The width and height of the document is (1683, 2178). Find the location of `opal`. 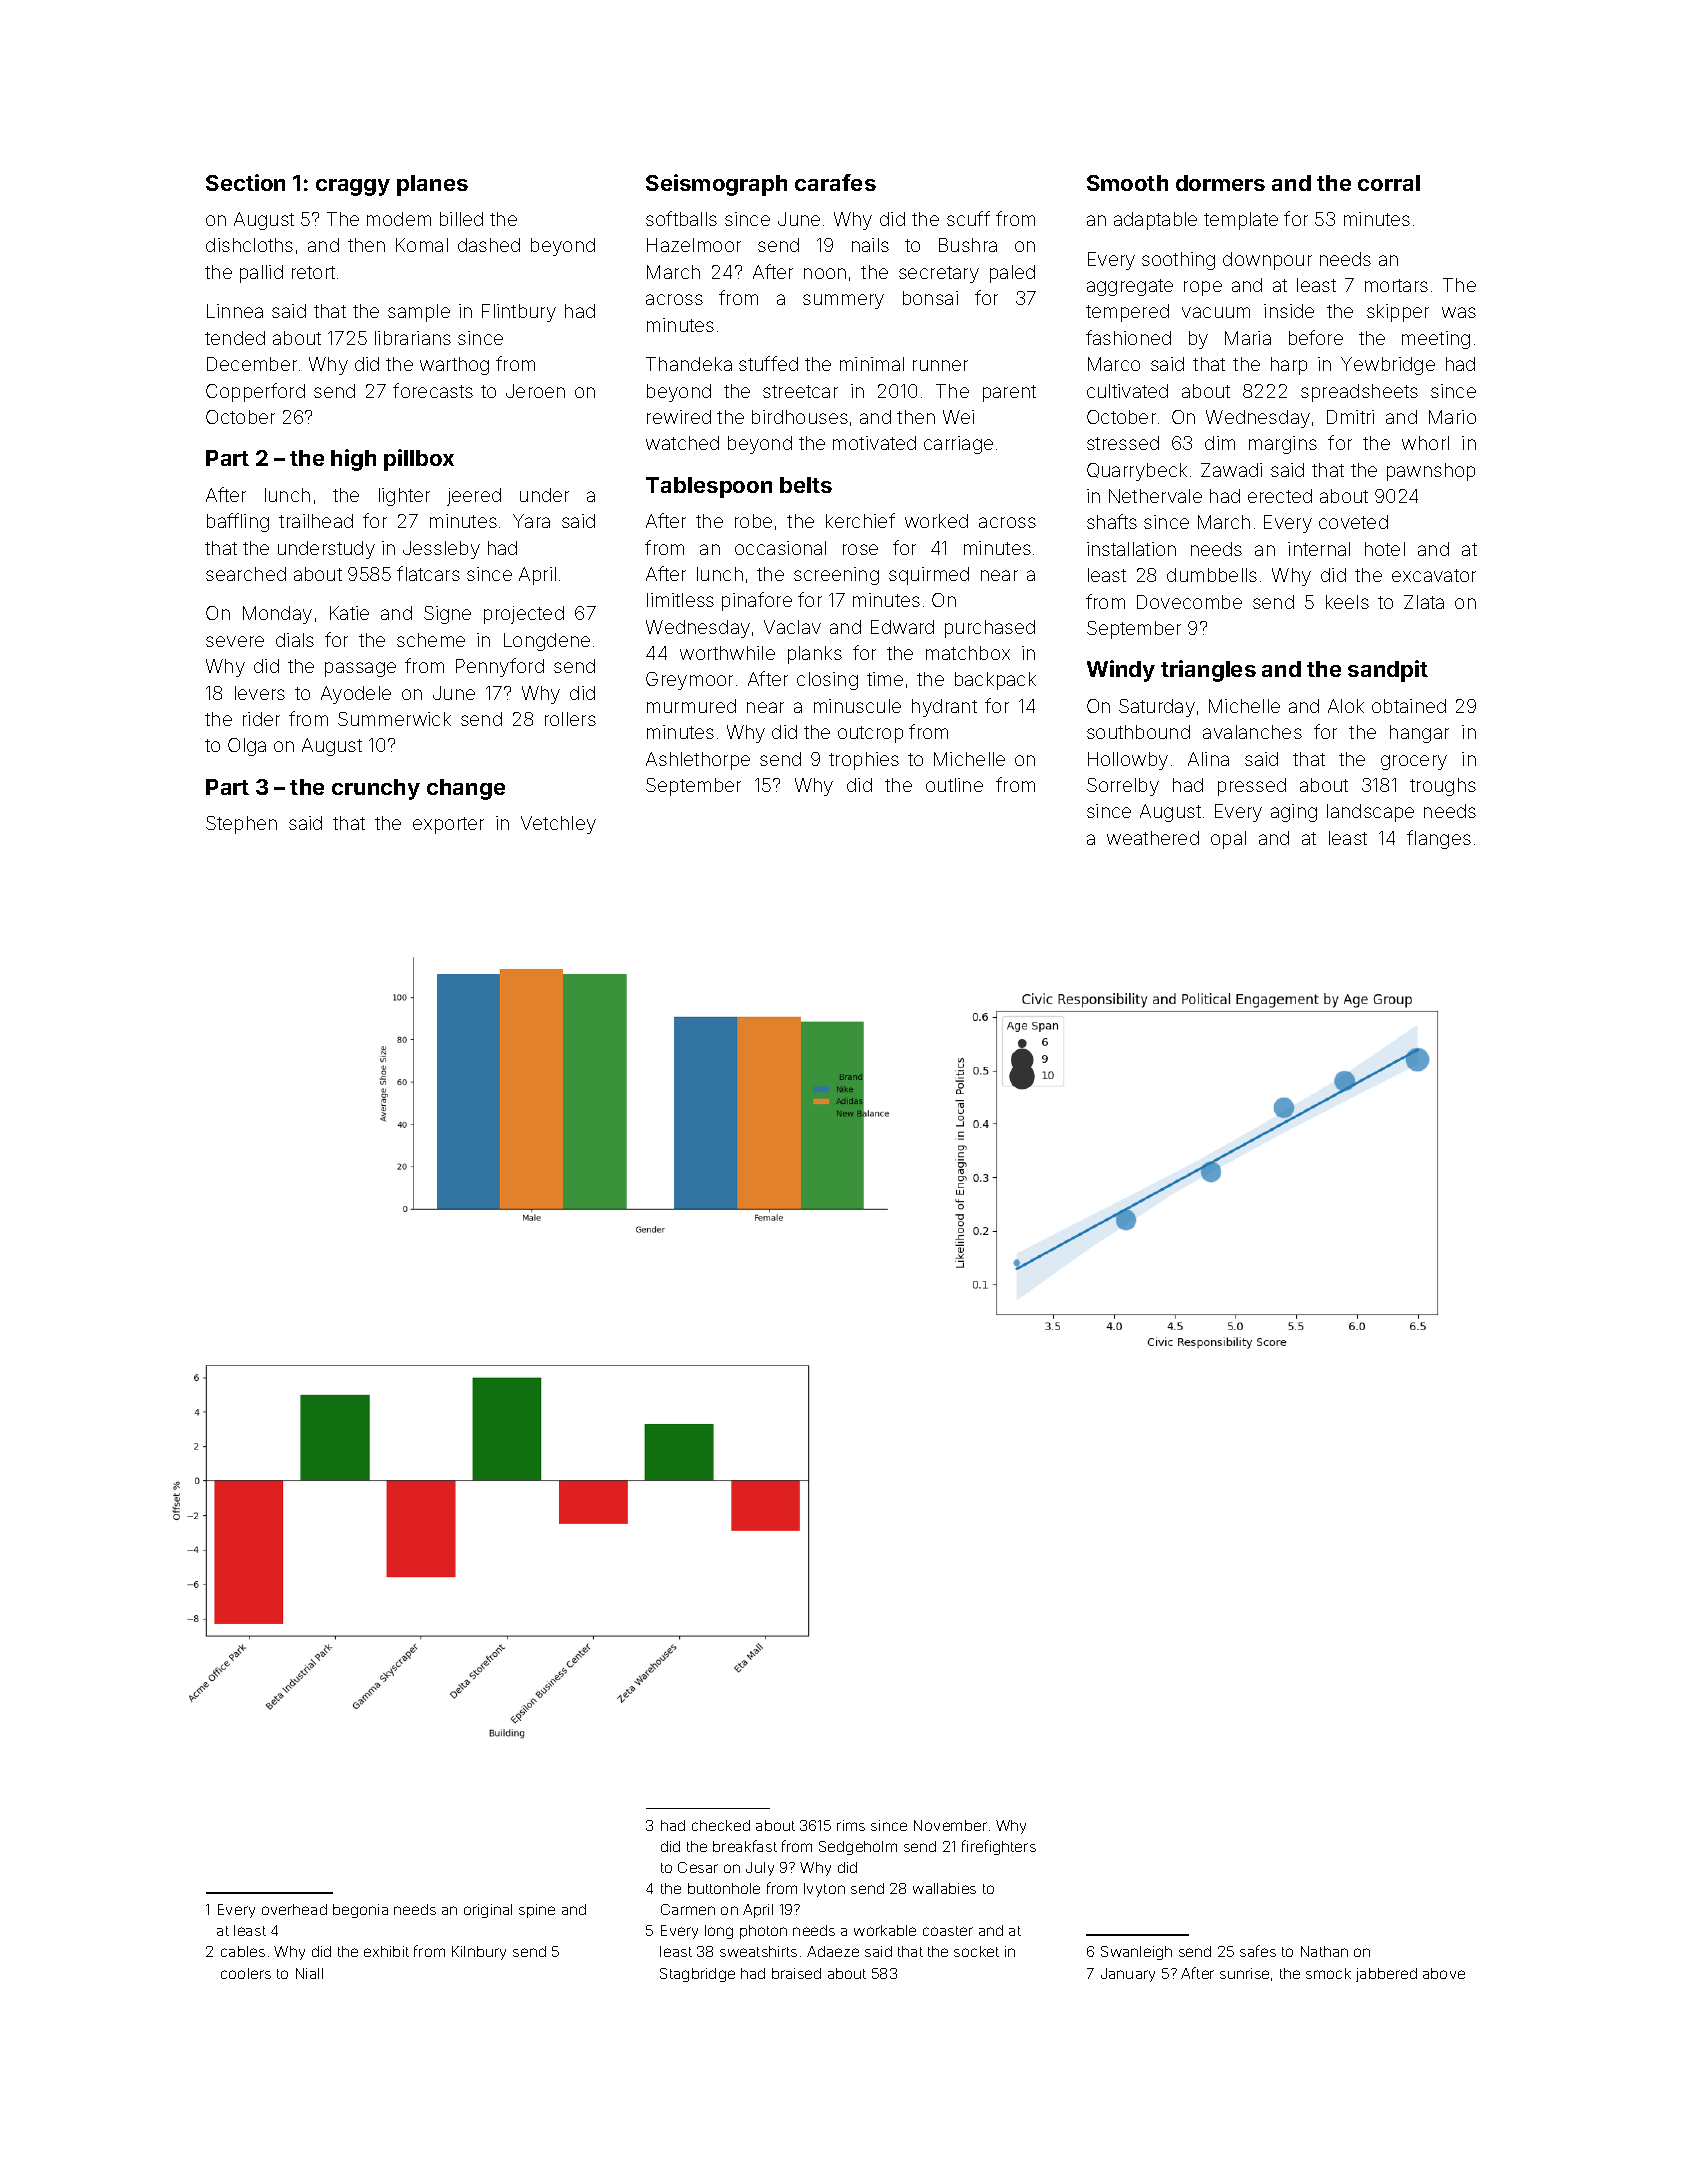

opal is located at coordinates (1228, 840).
